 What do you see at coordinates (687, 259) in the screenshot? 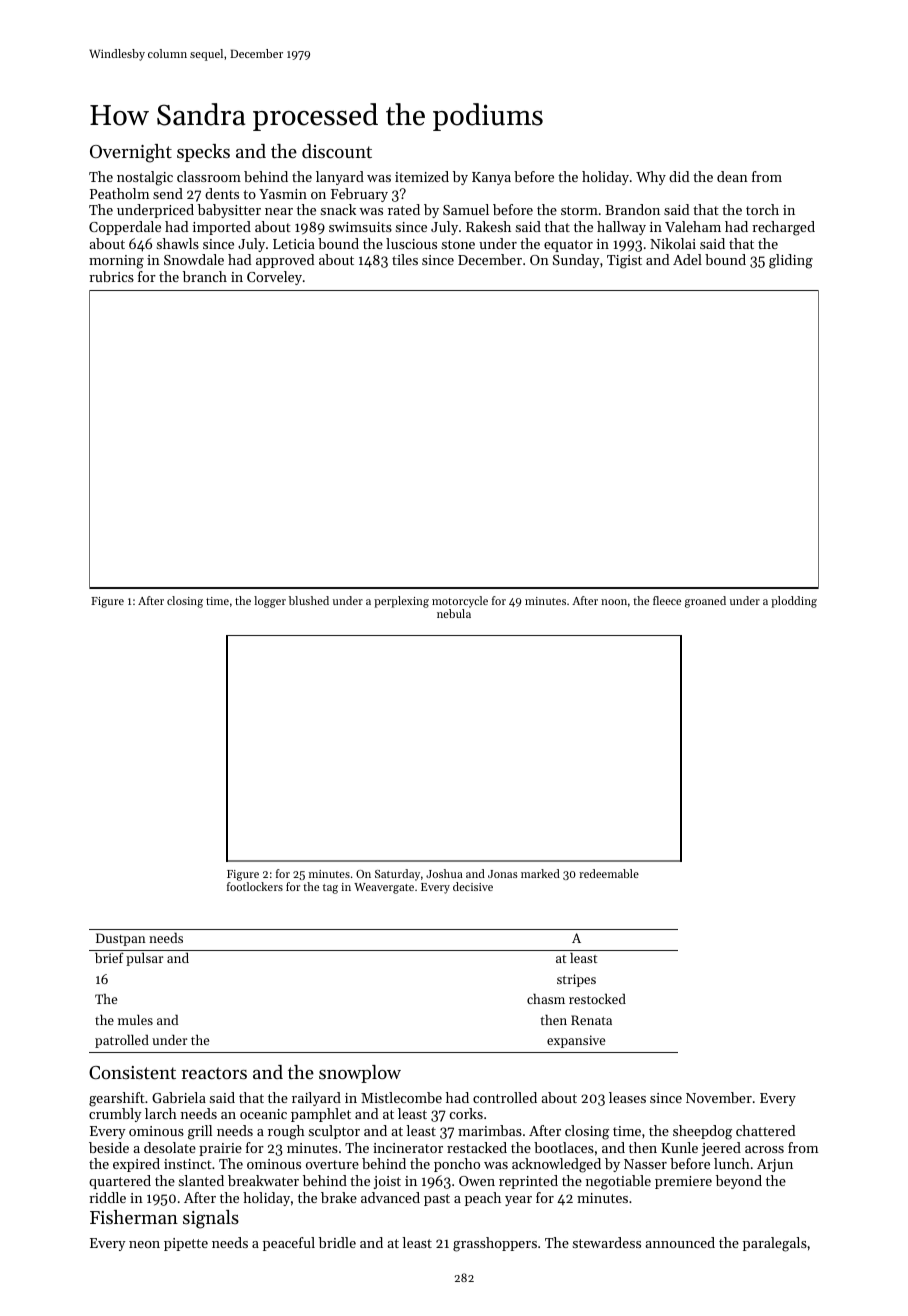
I see `Adel` at bounding box center [687, 259].
